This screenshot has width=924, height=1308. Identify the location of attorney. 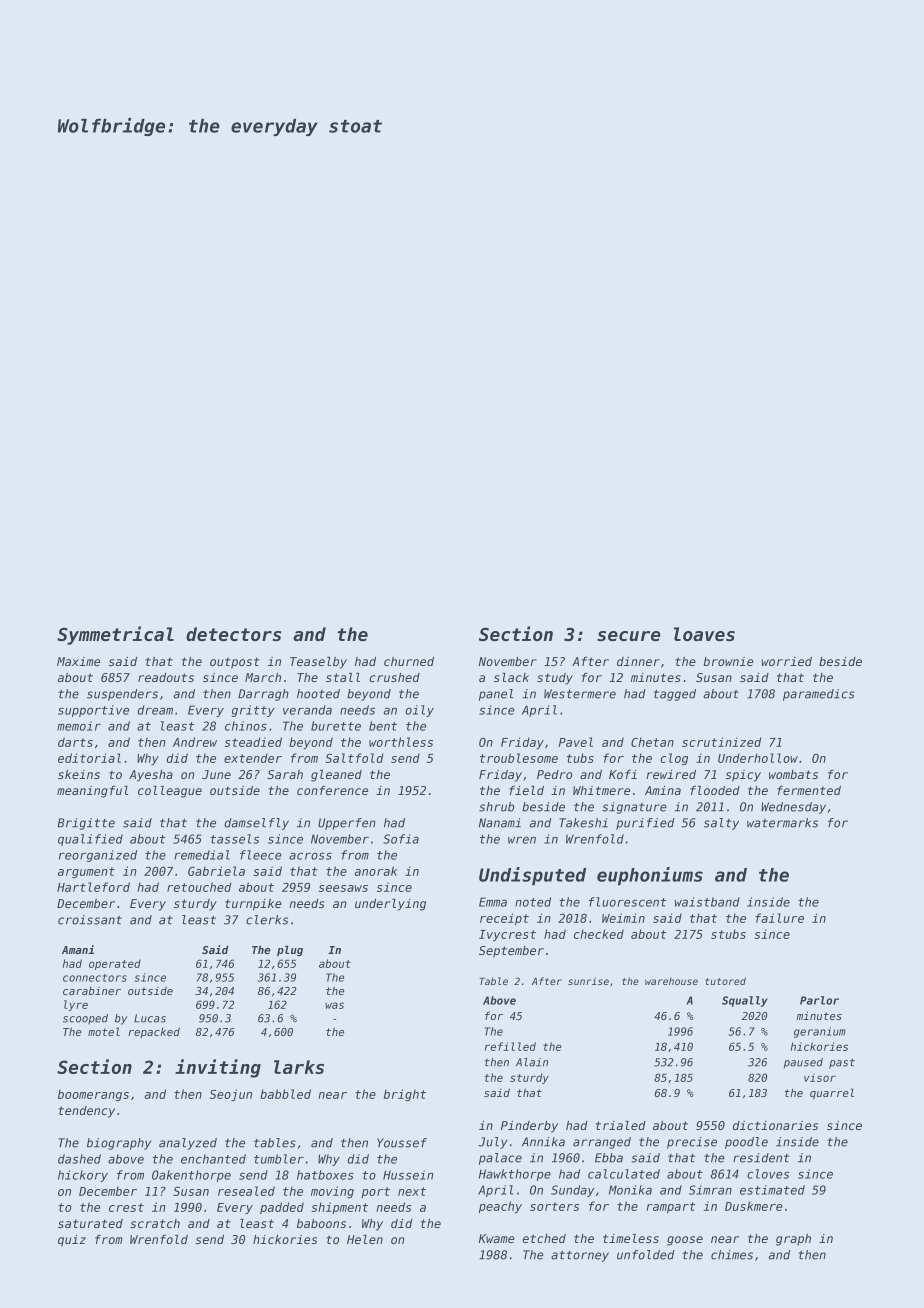
(580, 1256).
